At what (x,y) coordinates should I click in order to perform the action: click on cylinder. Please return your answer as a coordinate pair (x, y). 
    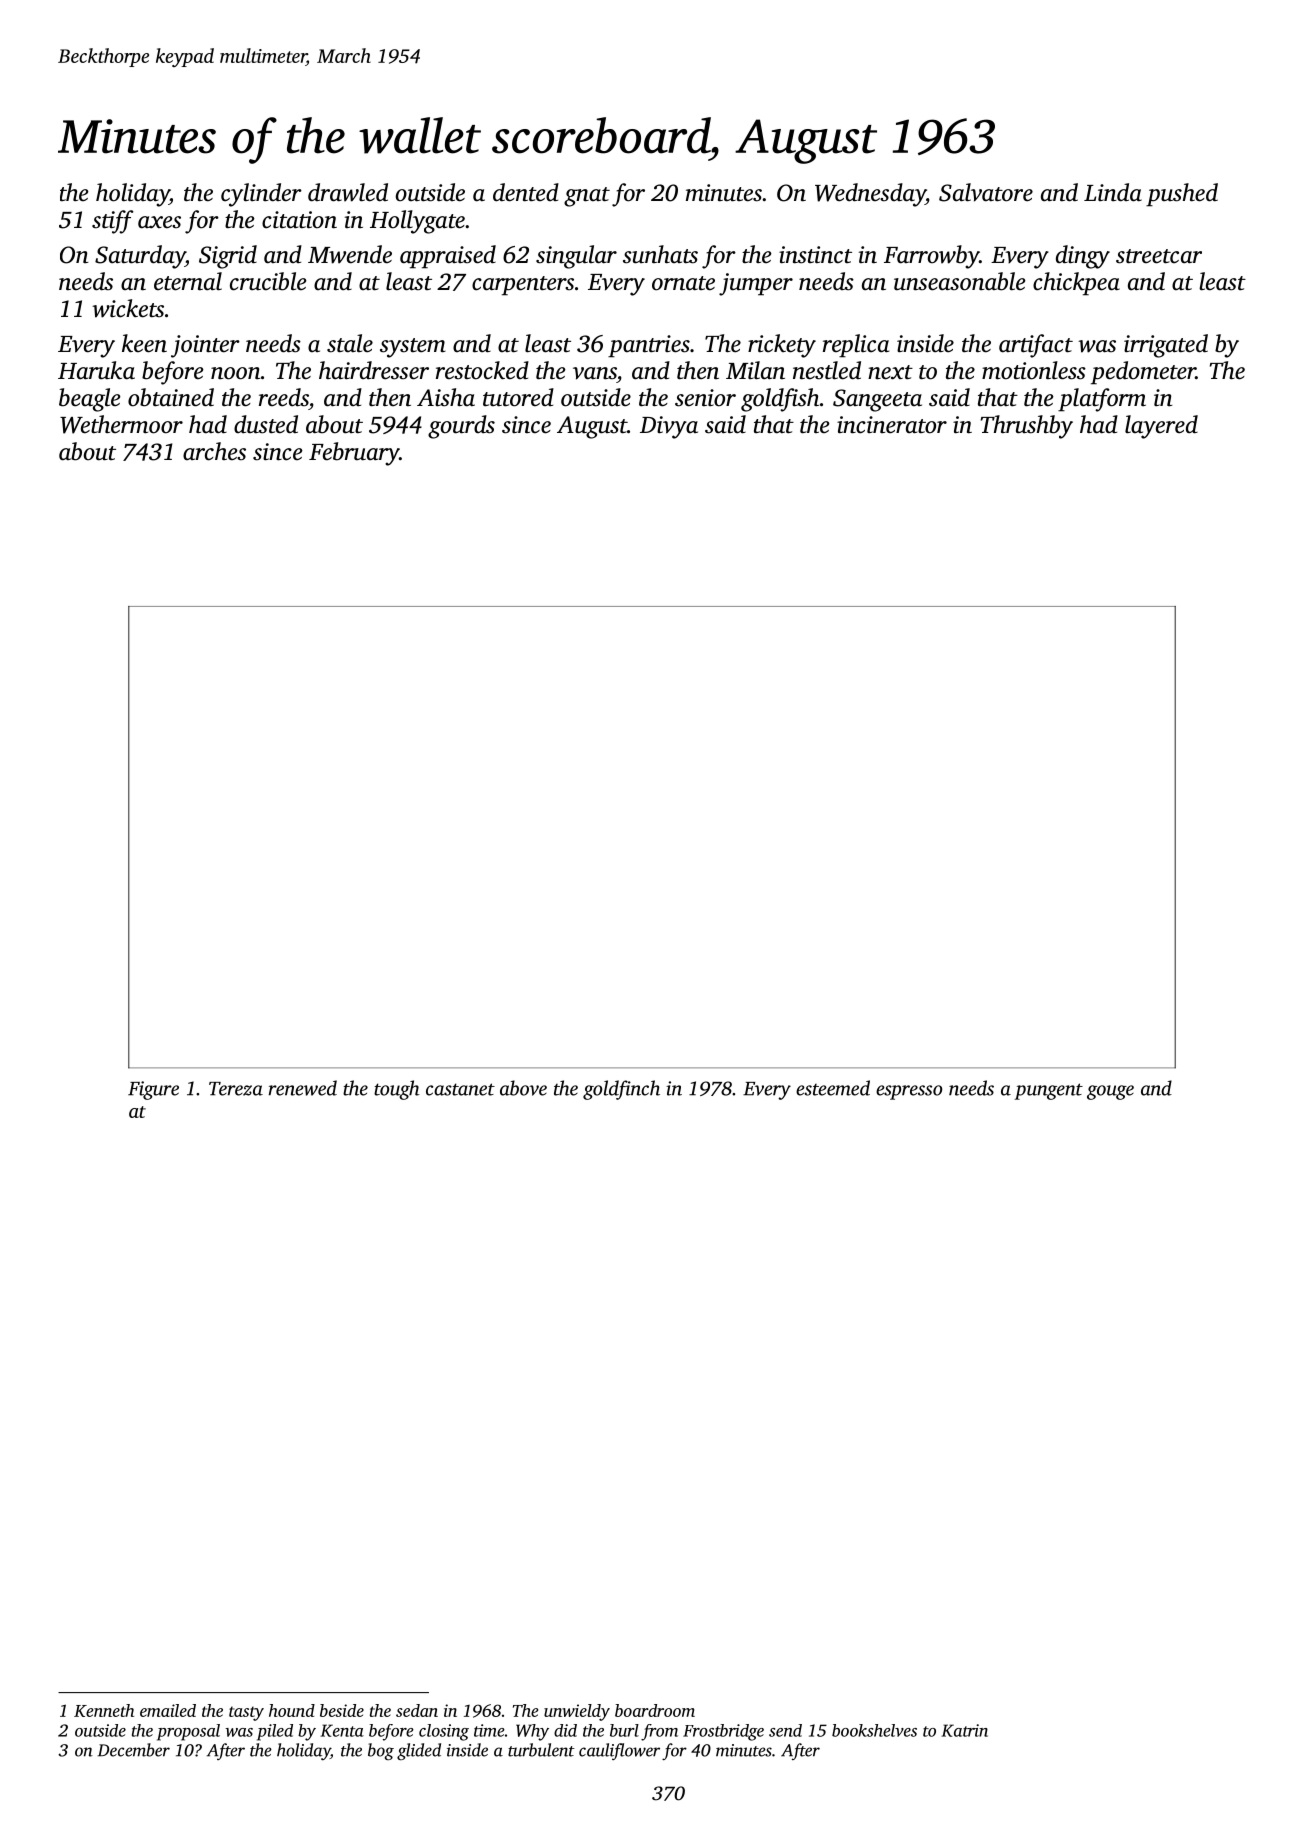
    Looking at the image, I should click on (261, 195).
